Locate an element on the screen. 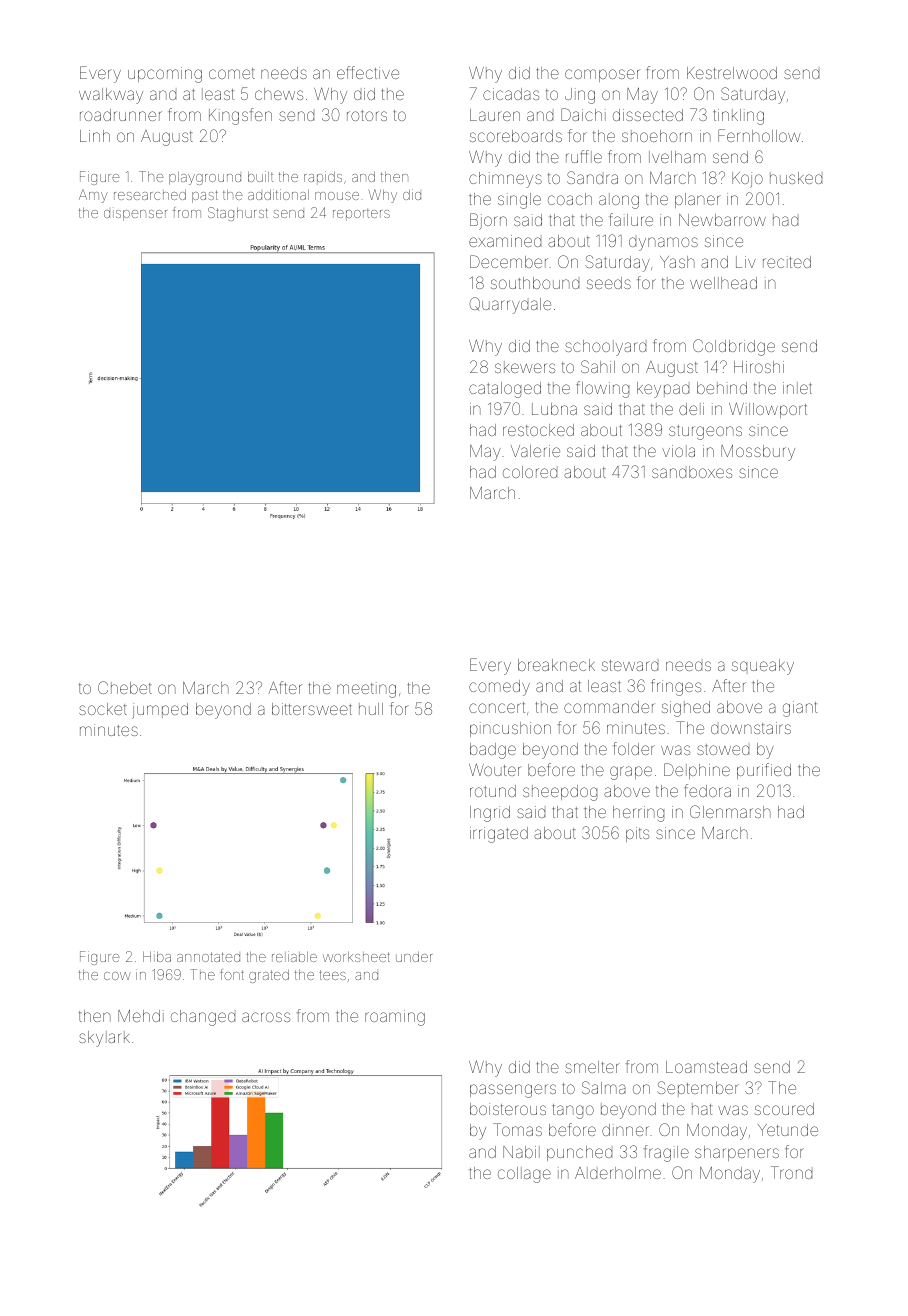 This screenshot has height=1316, width=908. Staghurst is located at coordinates (238, 214).
